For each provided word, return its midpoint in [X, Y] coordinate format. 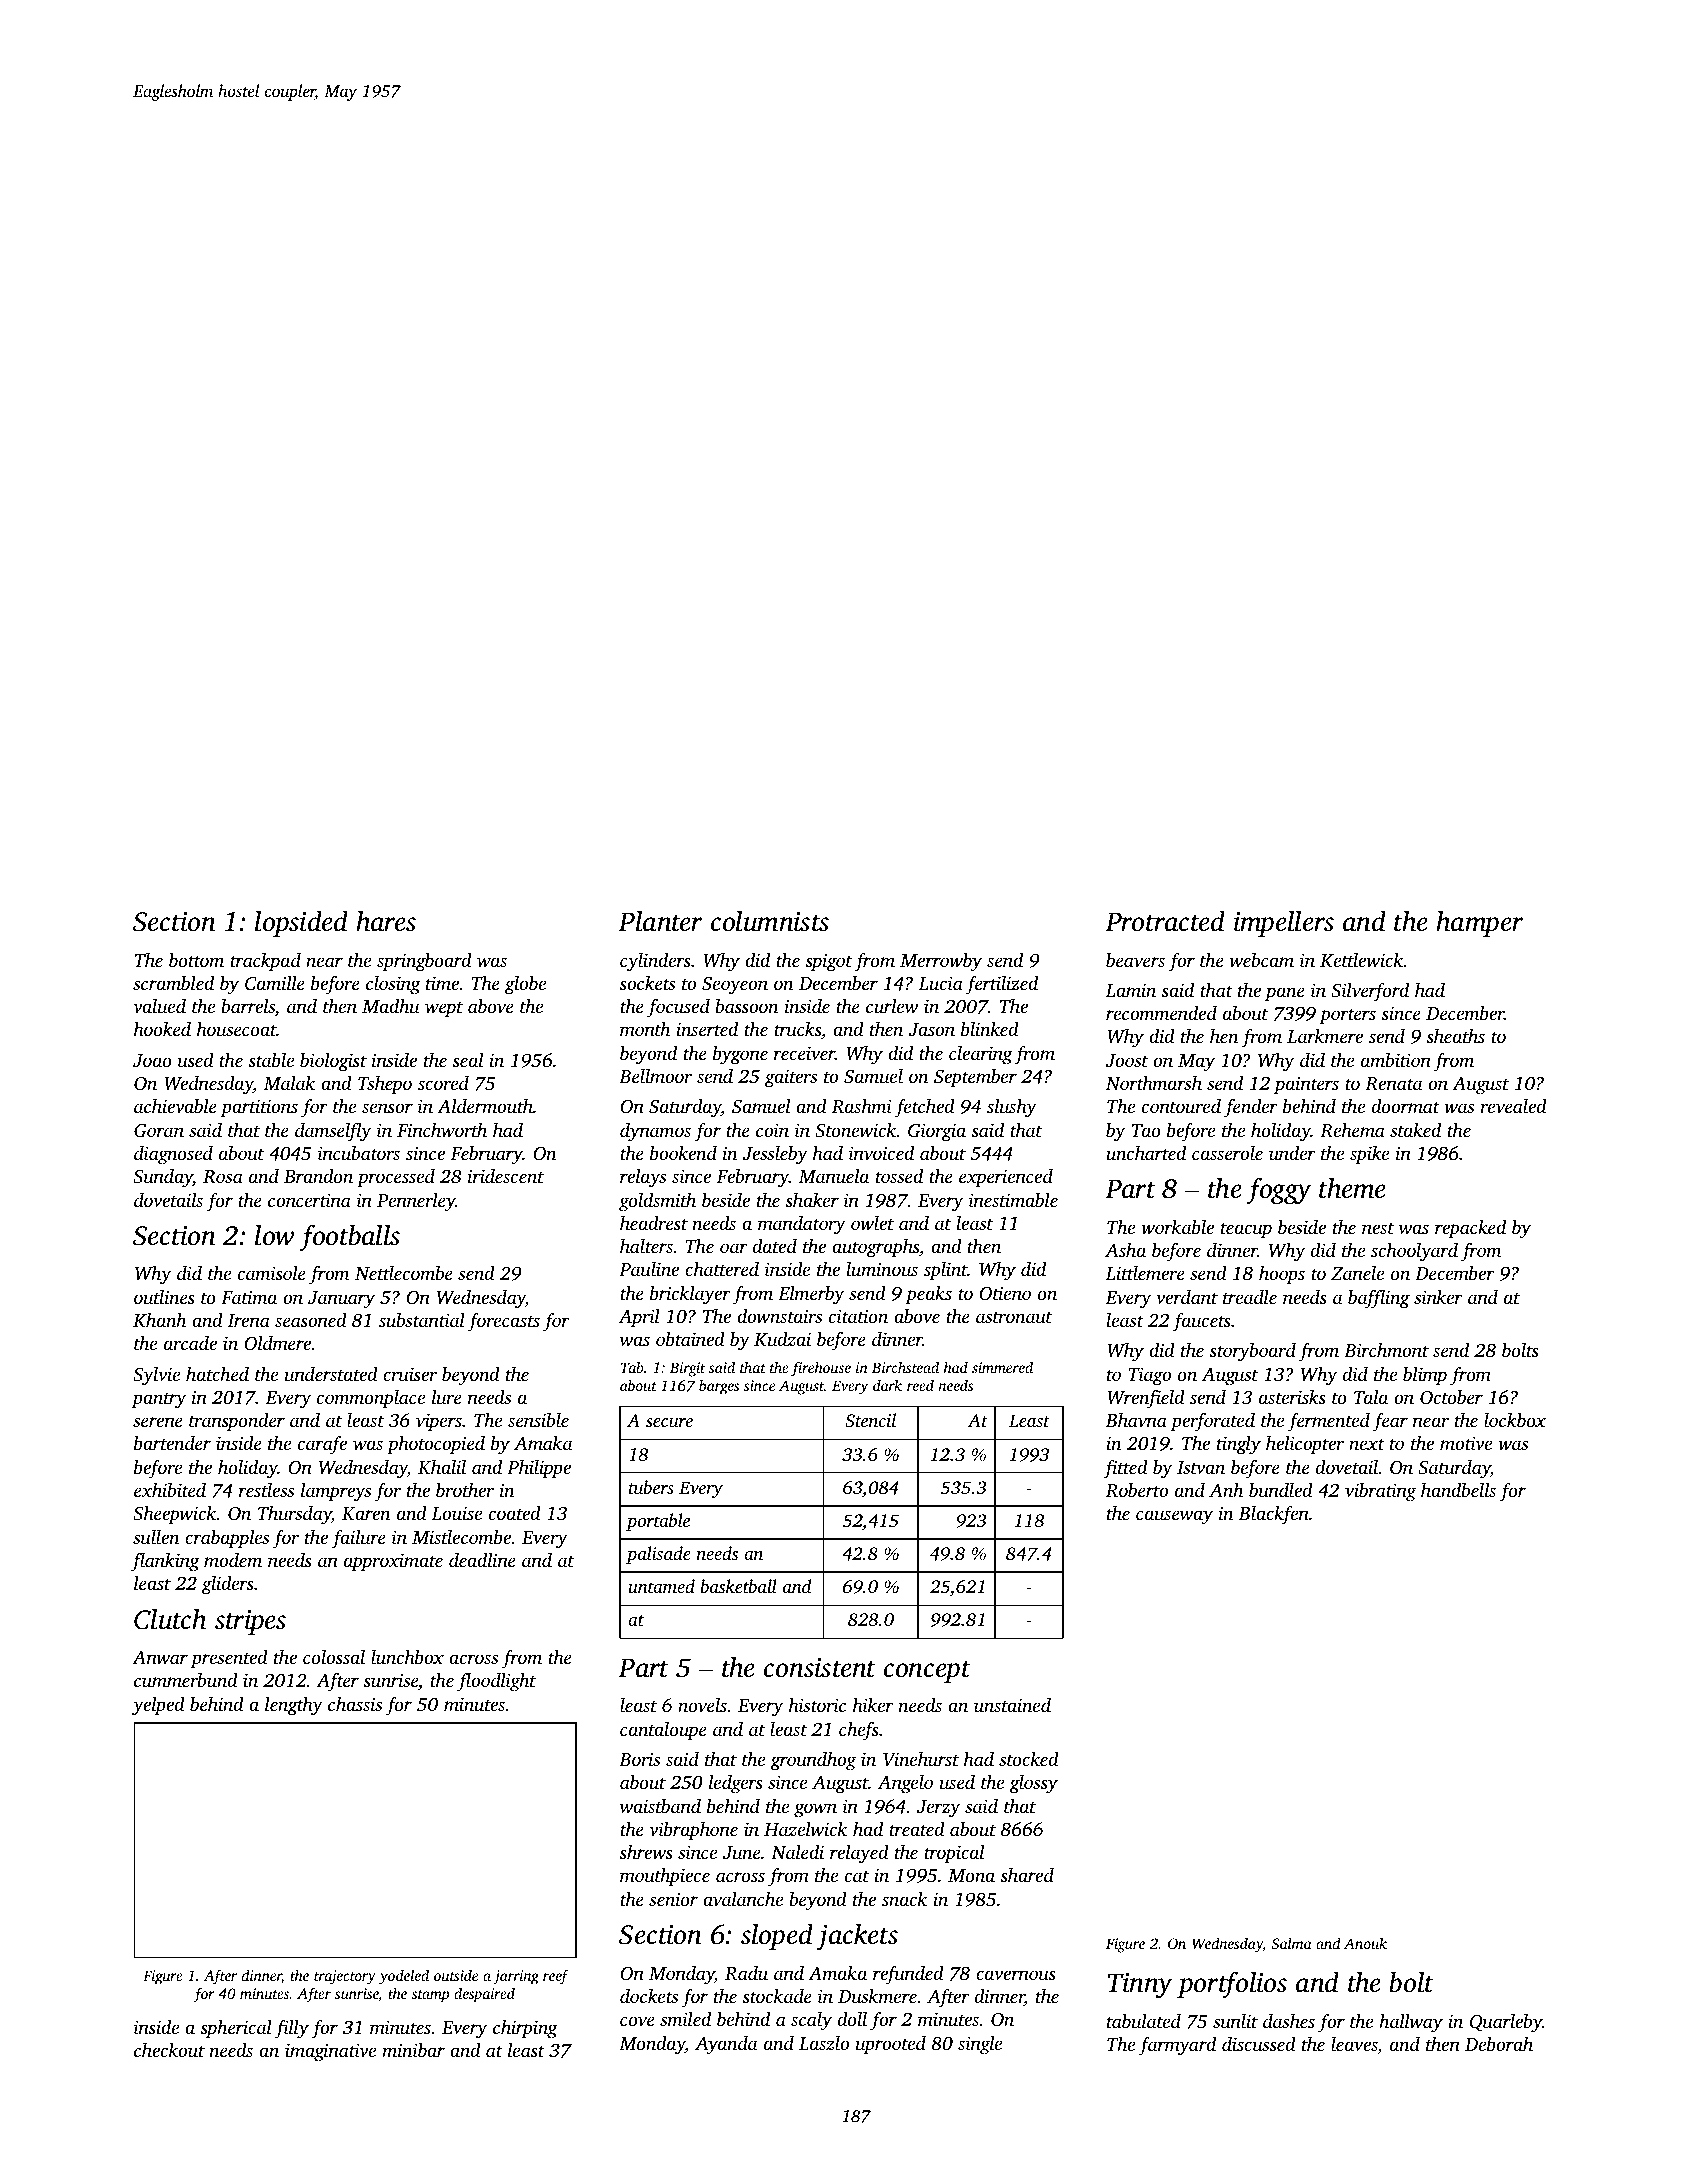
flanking [165, 1562]
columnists [770, 921]
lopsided [301, 923]
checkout [169, 2050]
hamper [1479, 923]
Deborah [1499, 2044]
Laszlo [824, 2043]
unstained [1012, 1705]
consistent [820, 1668]
